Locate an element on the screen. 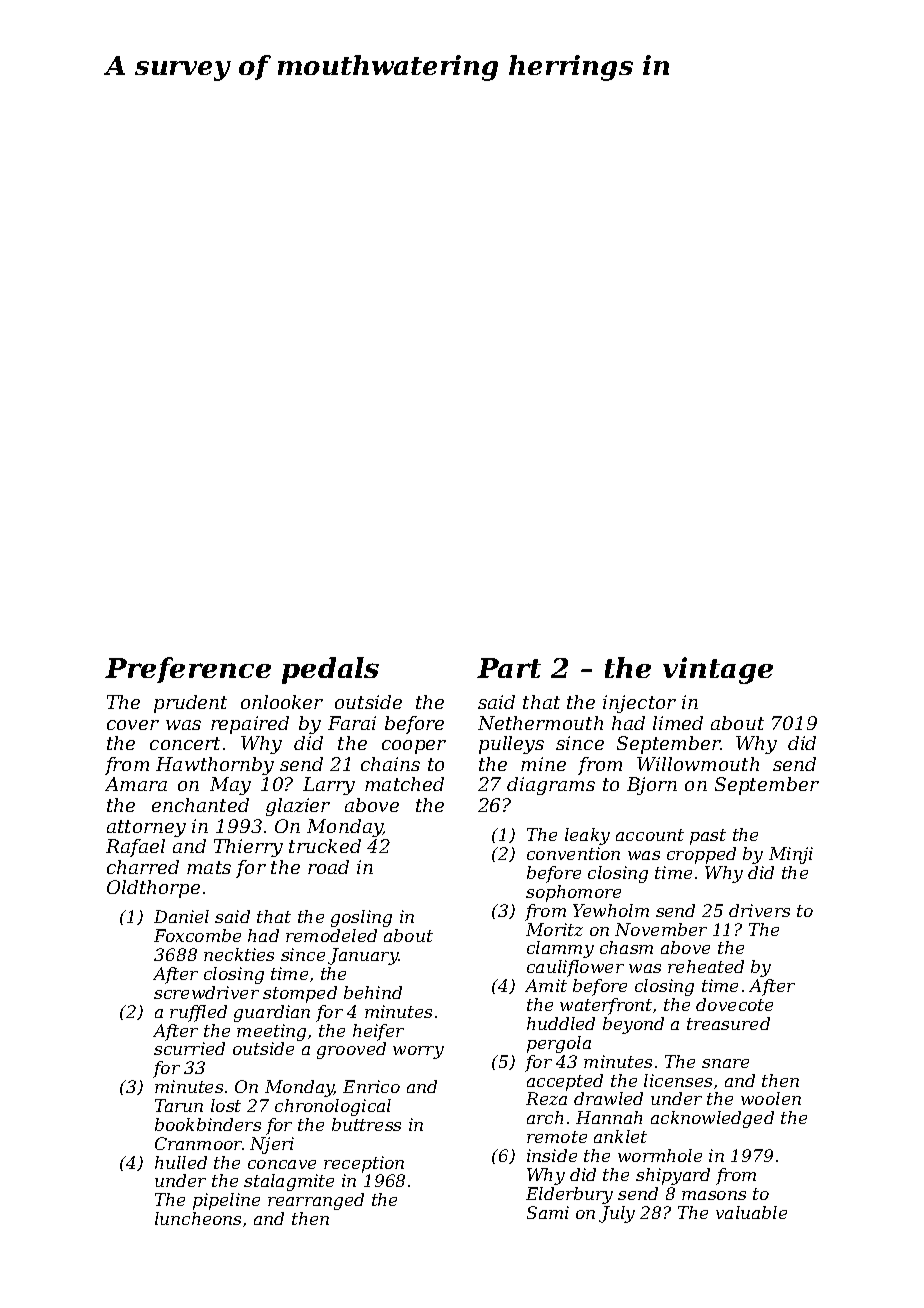 Image resolution: width=924 pixels, height=1308 pixels. Tarun is located at coordinates (179, 1105).
